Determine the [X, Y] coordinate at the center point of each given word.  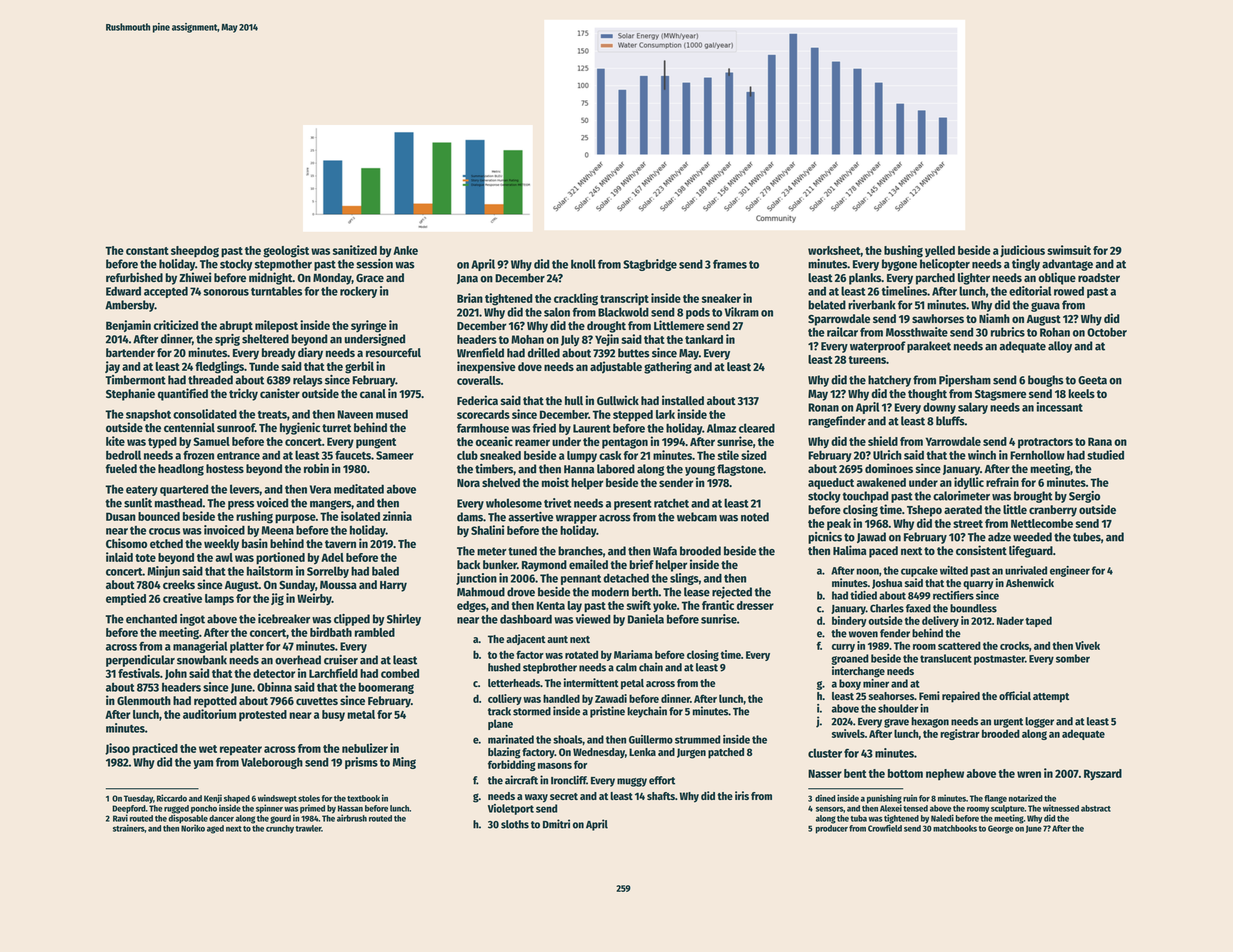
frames [730, 264]
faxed [918, 608]
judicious [1022, 251]
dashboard [526, 619]
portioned [280, 558]
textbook [363, 798]
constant [147, 251]
